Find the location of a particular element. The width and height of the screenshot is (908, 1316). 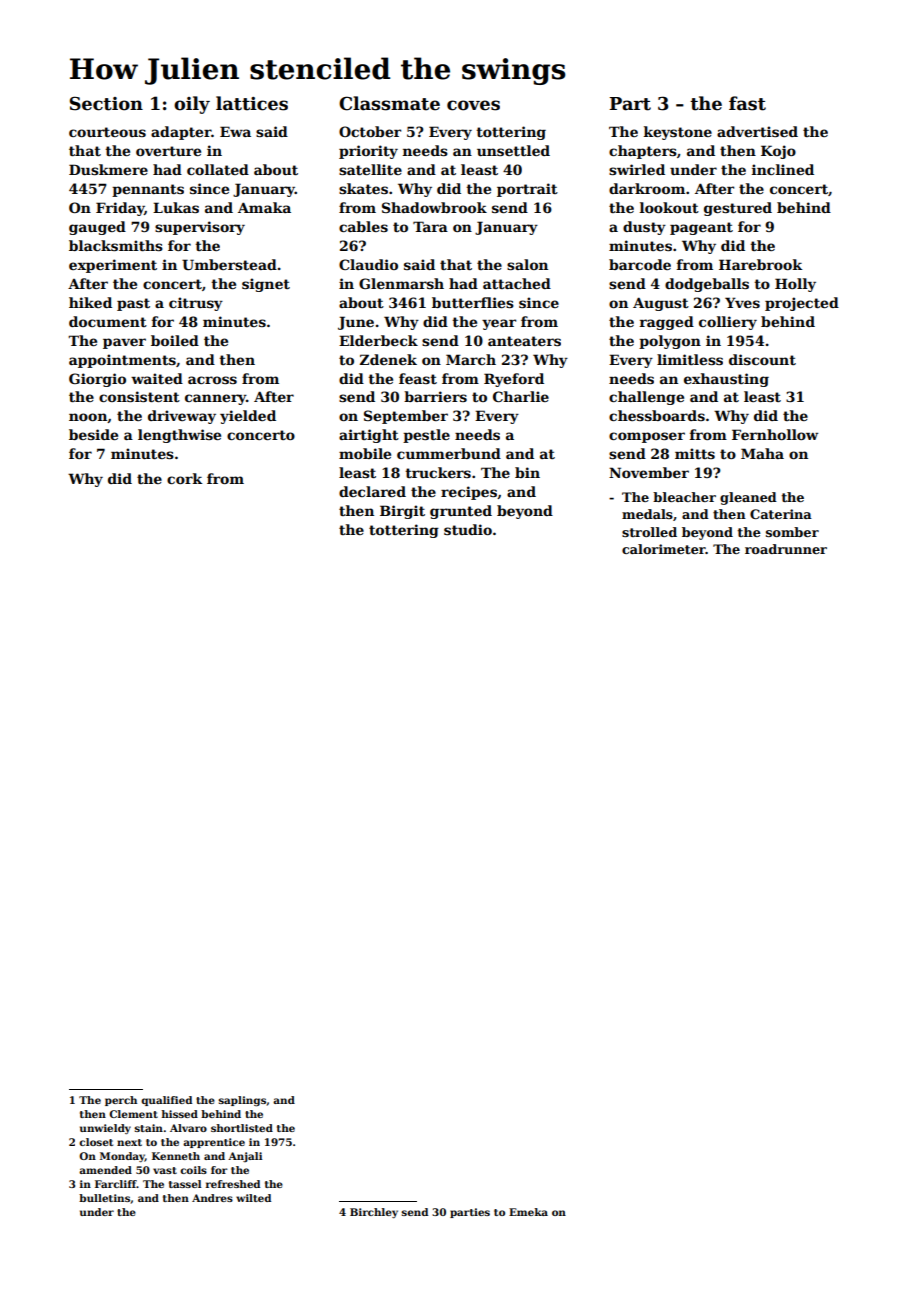

calorimeter is located at coordinates (664, 549).
